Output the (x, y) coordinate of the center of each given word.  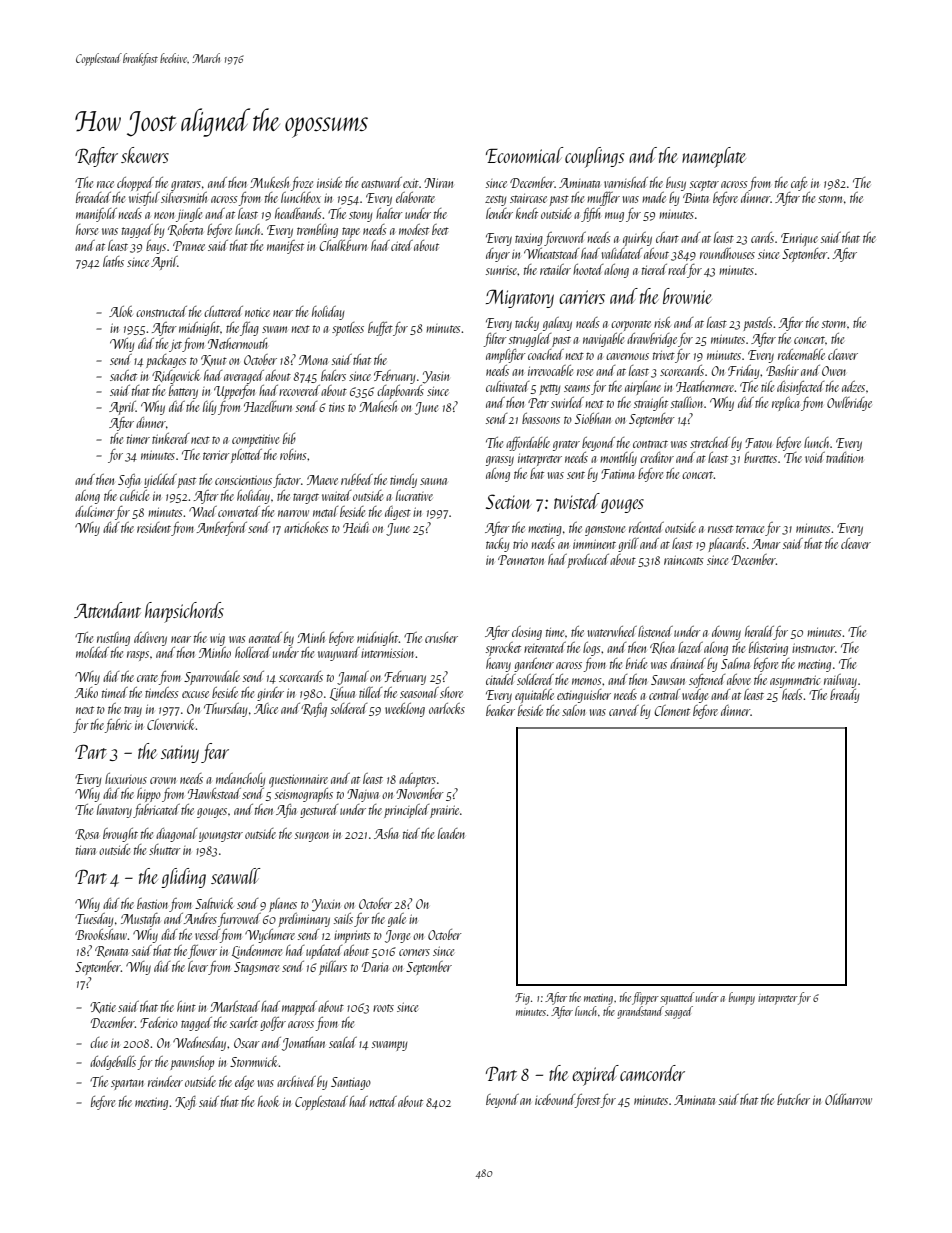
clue (99, 1042)
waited (336, 495)
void (815, 457)
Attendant (107, 610)
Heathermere (705, 386)
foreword (565, 239)
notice (257, 312)
